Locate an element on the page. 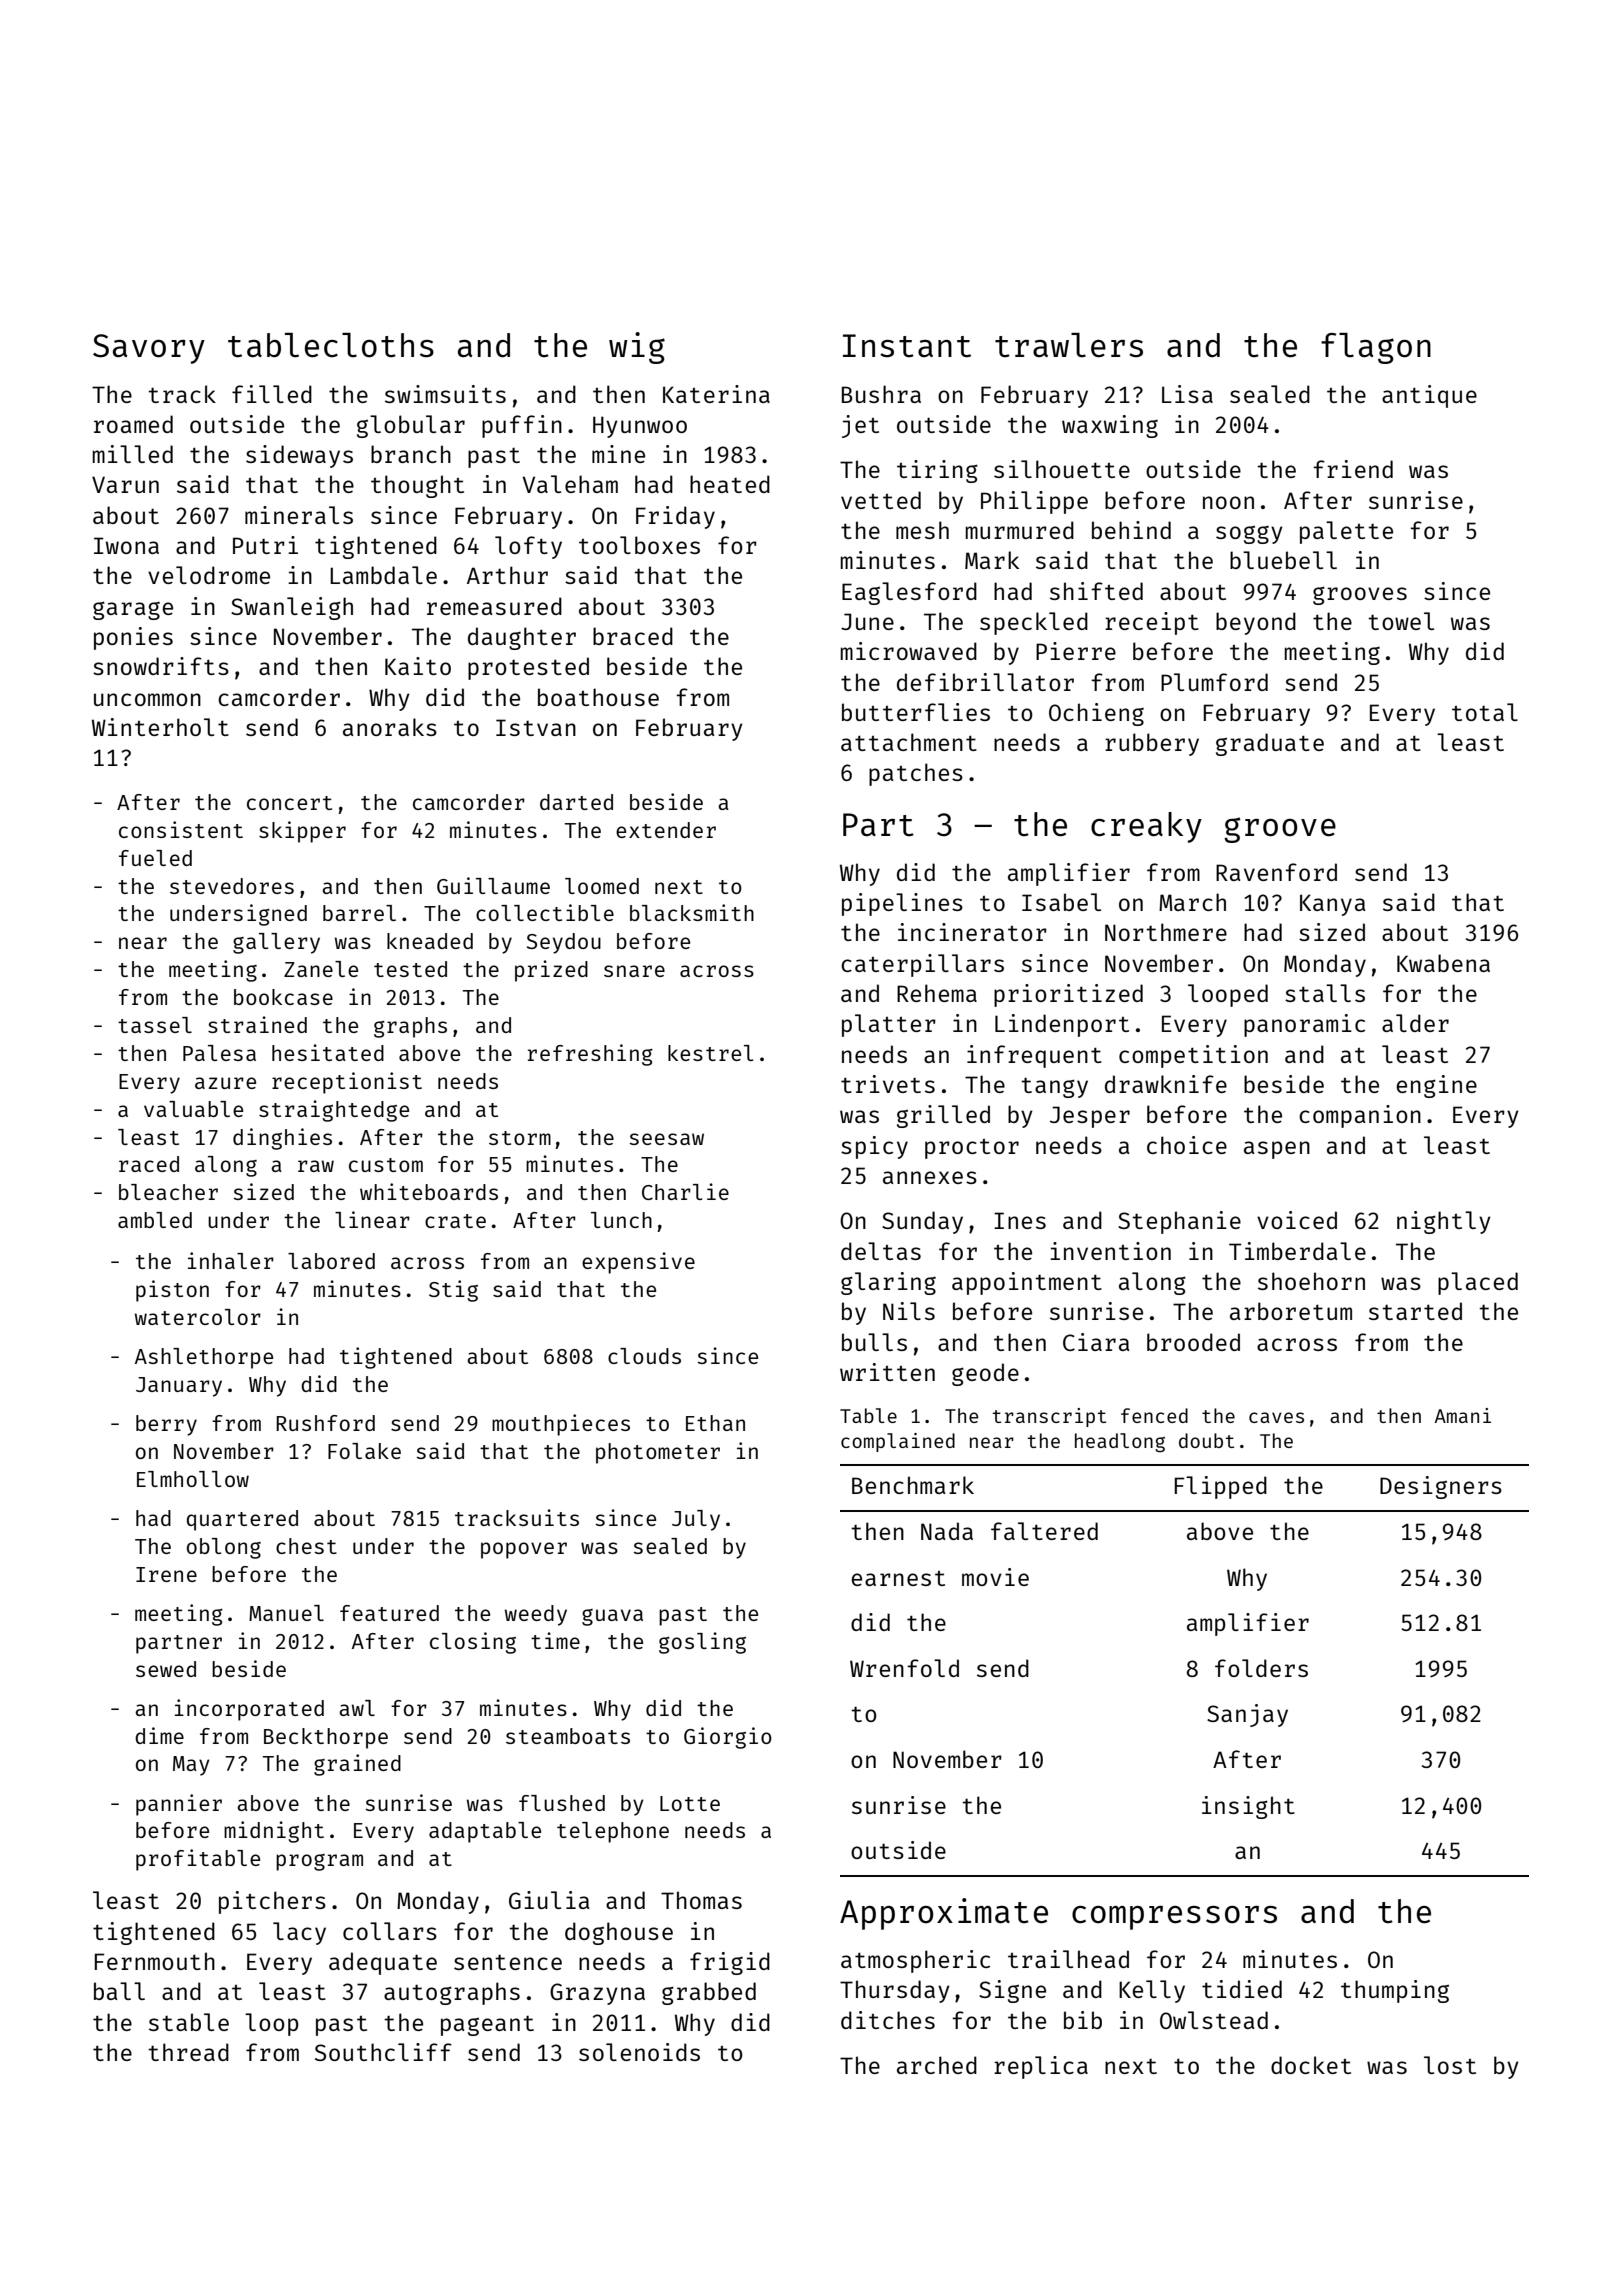  aspen is located at coordinates (1277, 1150).
